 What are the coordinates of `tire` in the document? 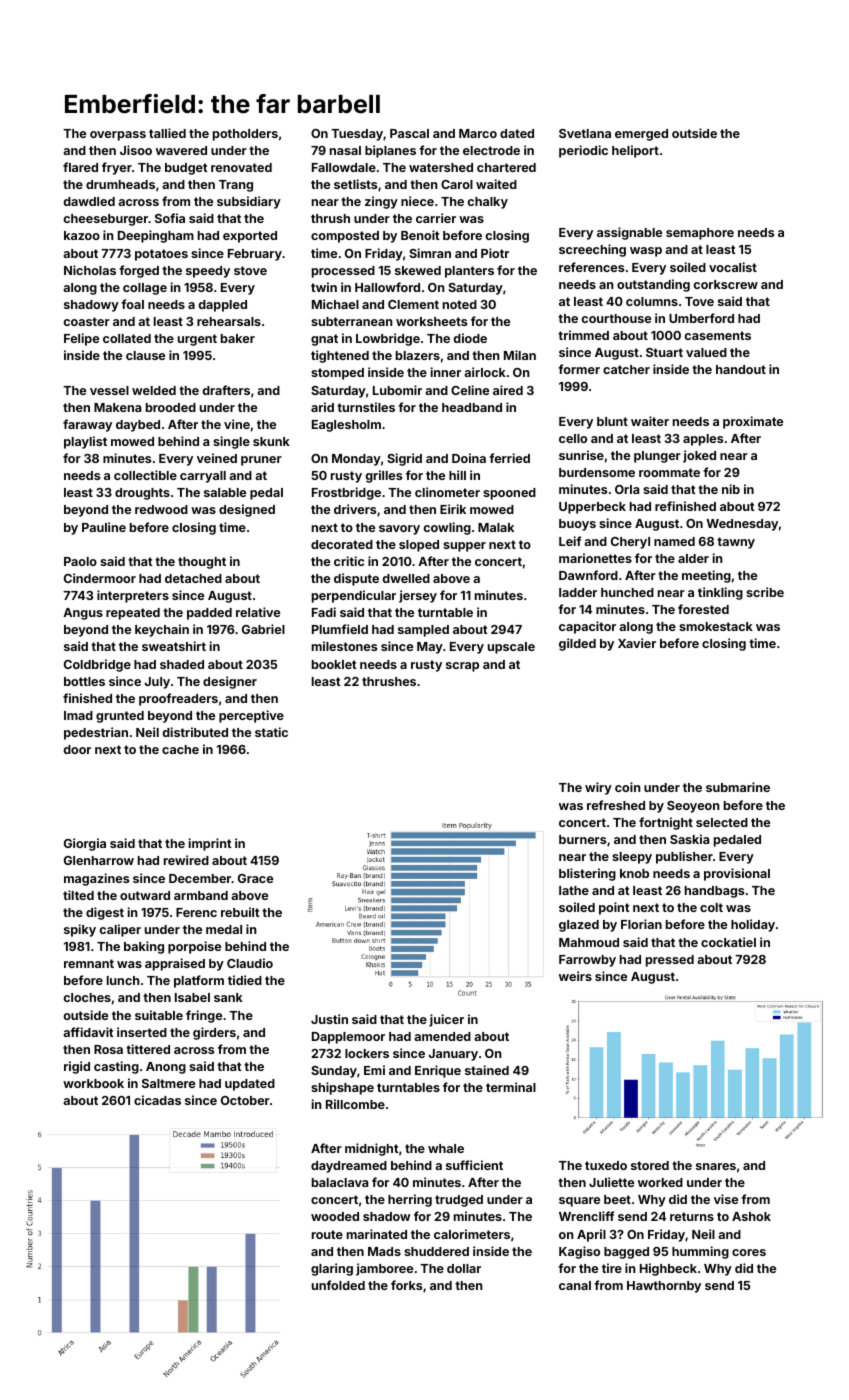 It's located at (612, 1268).
